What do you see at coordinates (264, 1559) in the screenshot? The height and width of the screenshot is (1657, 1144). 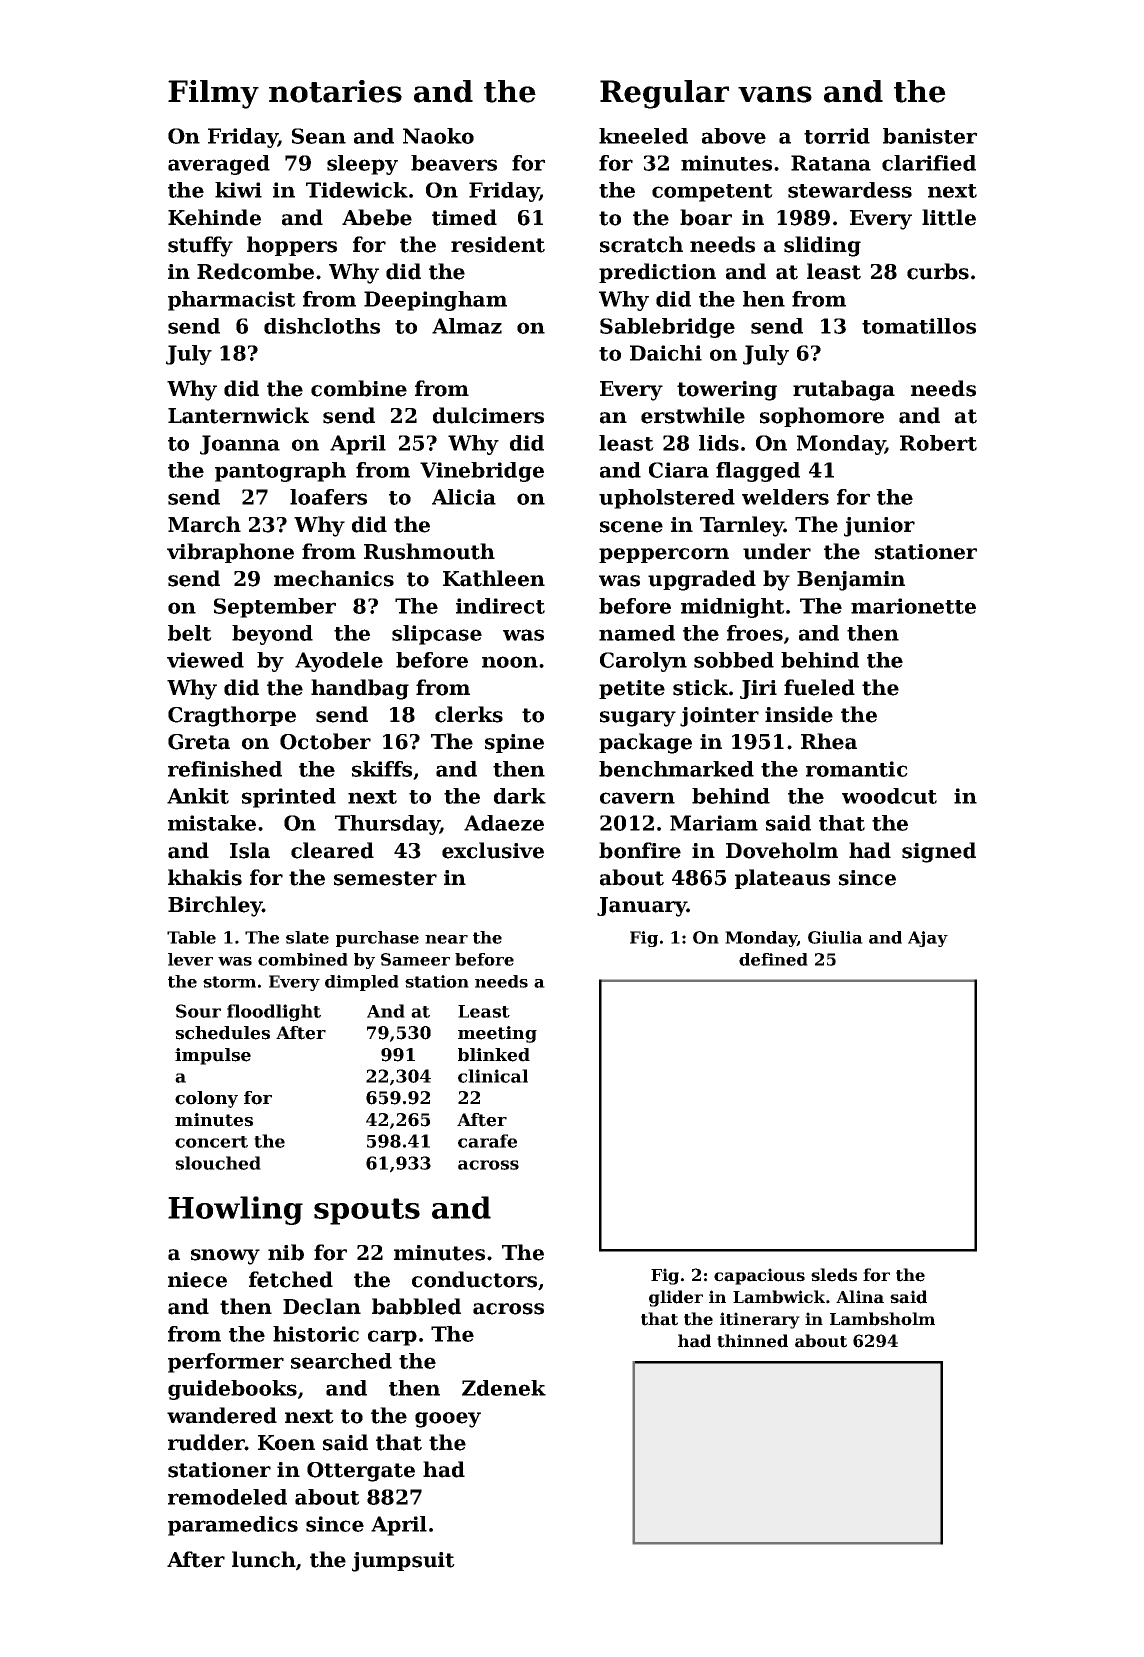 I see `lunch` at bounding box center [264, 1559].
